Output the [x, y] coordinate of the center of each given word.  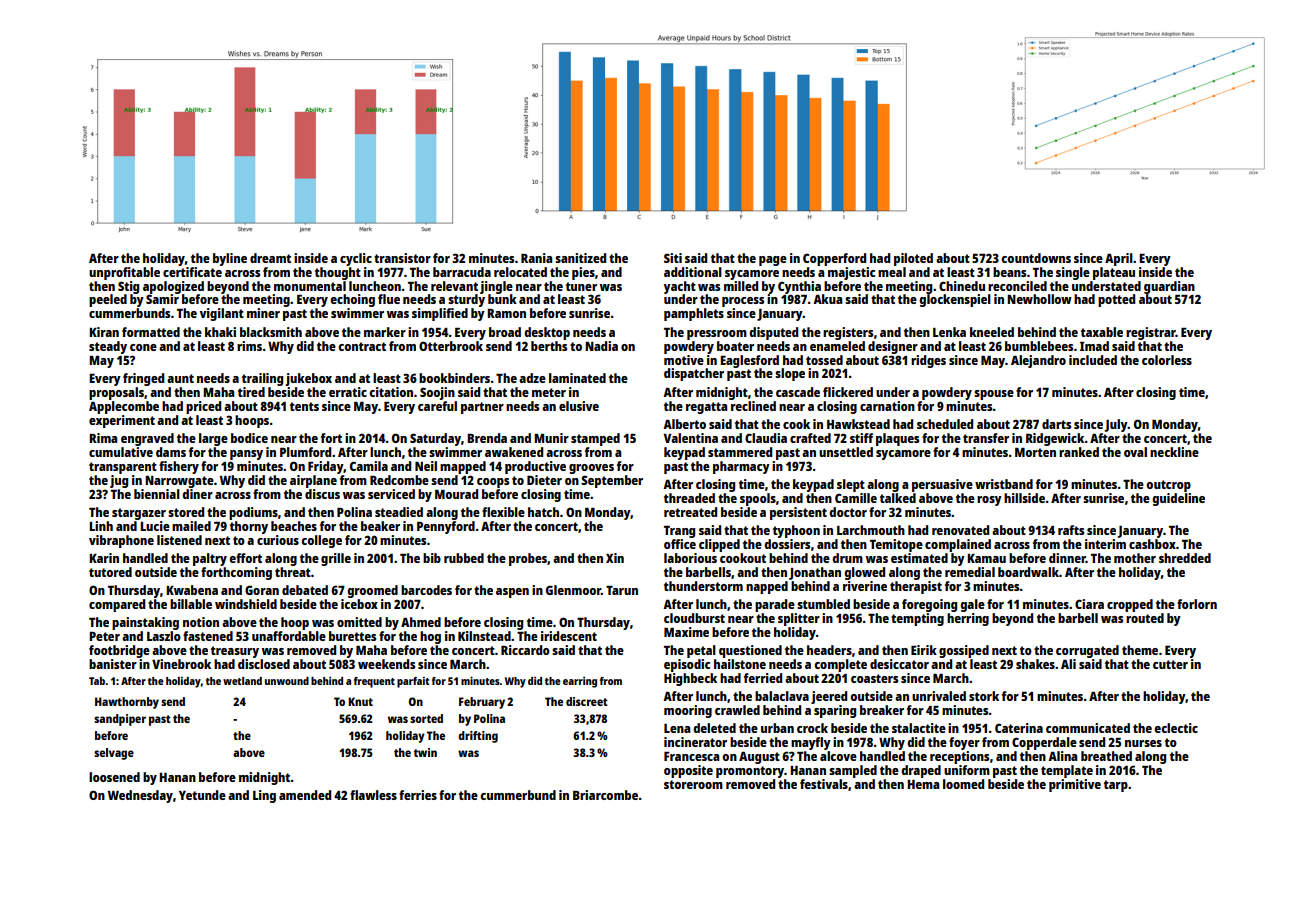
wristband [1004, 484]
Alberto [684, 424]
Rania [536, 258]
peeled [108, 300]
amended [305, 795]
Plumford [305, 452]
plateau [1114, 273]
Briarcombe [605, 795]
